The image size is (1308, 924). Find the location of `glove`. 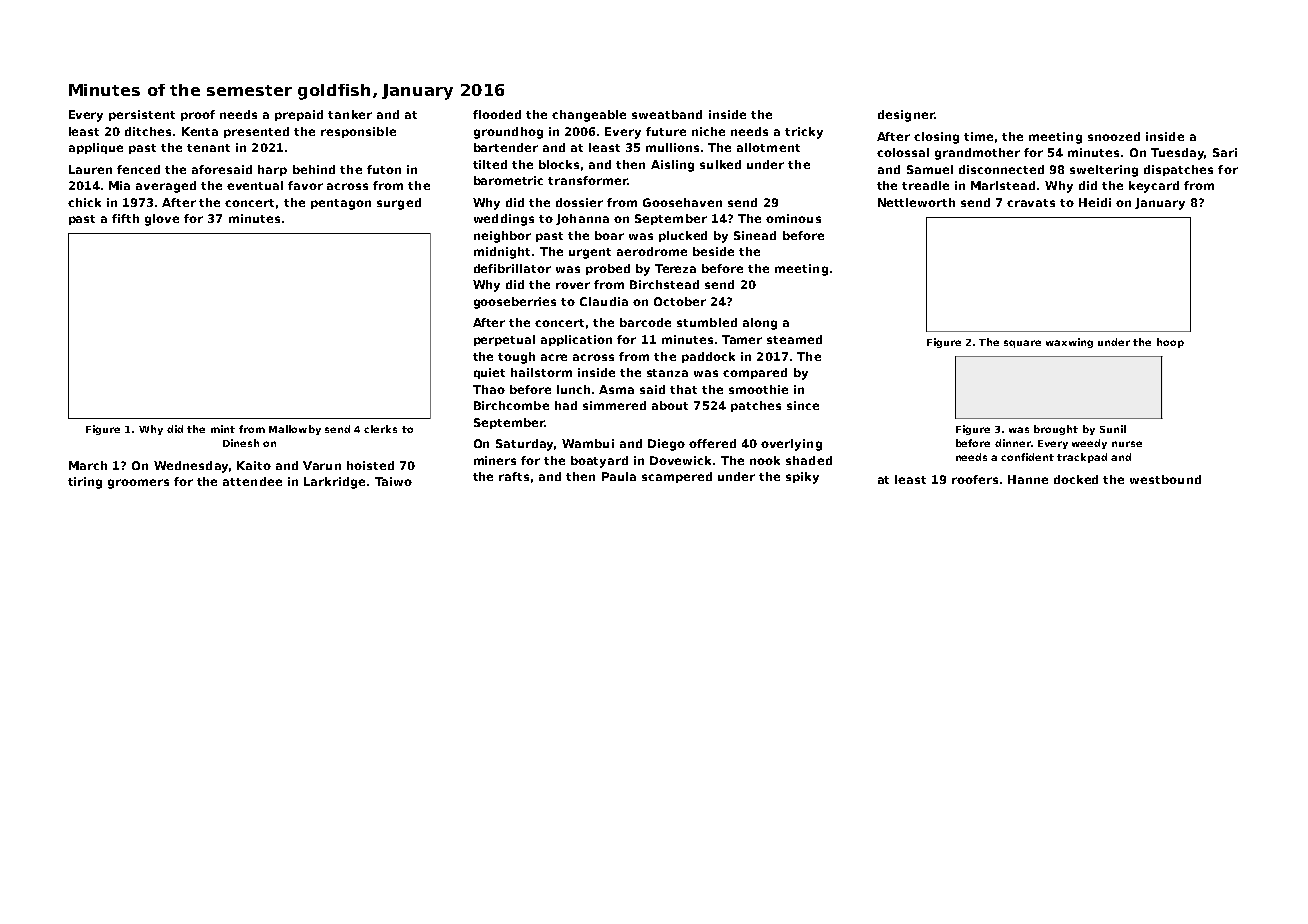

glove is located at coordinates (162, 220).
